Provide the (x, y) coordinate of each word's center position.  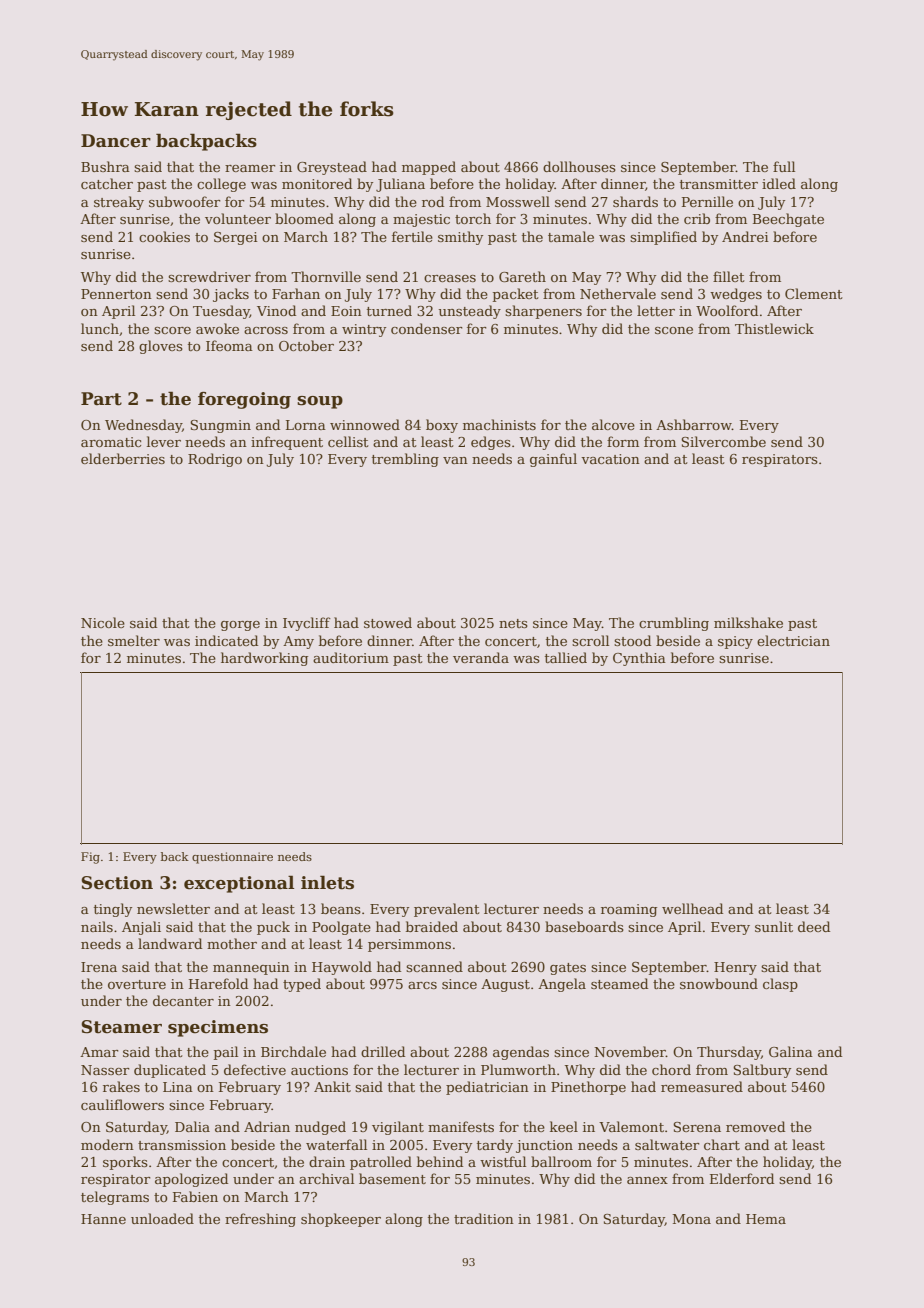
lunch (100, 328)
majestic (421, 220)
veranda (481, 657)
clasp (780, 985)
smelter (134, 640)
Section (117, 883)
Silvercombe (723, 441)
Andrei (745, 236)
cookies (164, 236)
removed (755, 1126)
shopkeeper (341, 1220)
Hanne (103, 1219)
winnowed (365, 424)
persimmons (409, 945)
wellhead (692, 908)
